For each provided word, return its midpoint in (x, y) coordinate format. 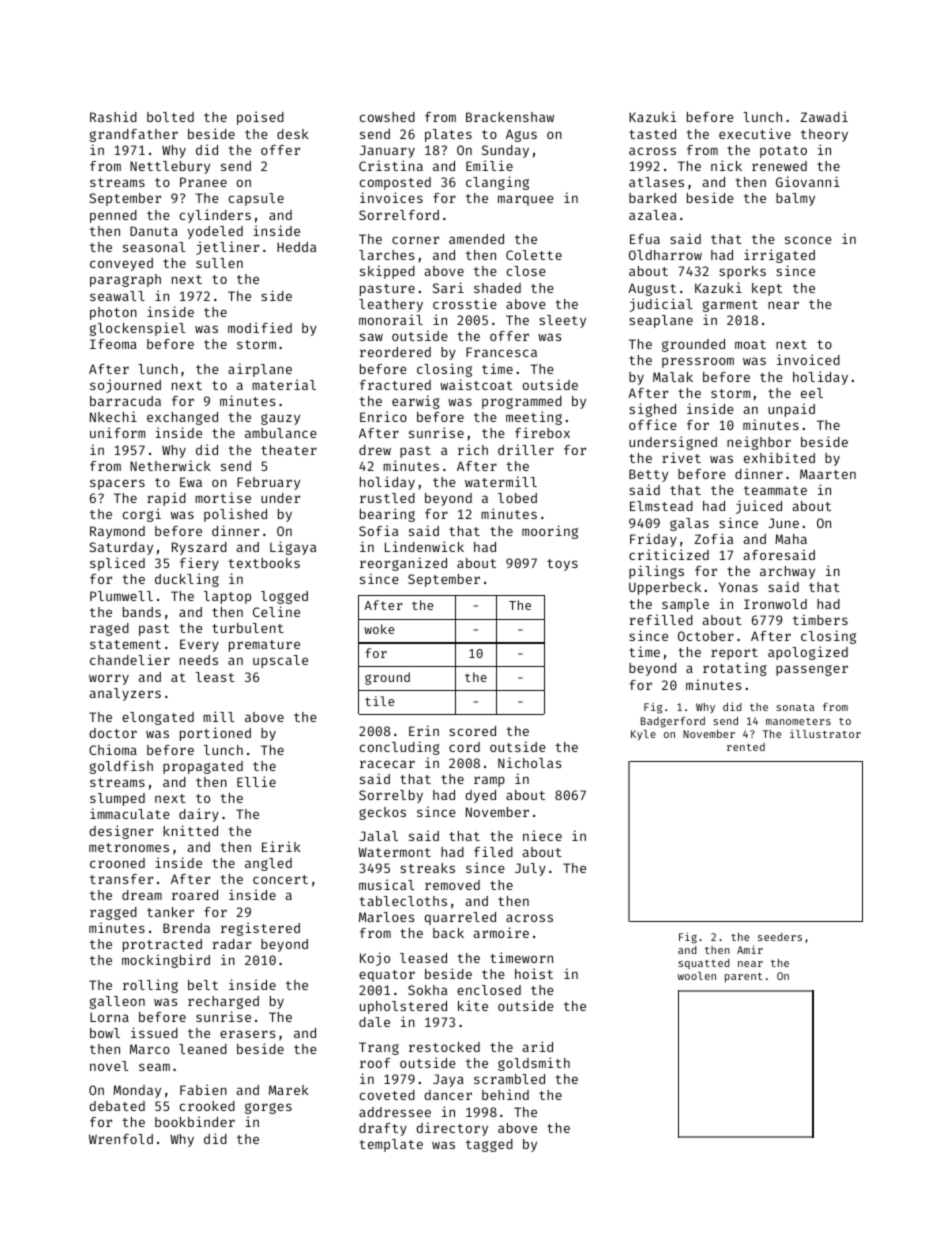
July (530, 869)
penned (113, 216)
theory (824, 135)
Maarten (828, 474)
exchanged (182, 418)
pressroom (698, 362)
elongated (158, 718)
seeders (780, 937)
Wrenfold (121, 1139)
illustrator (825, 733)
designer (121, 832)
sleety (562, 321)
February (268, 483)
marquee (526, 200)
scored (472, 731)
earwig (416, 402)
